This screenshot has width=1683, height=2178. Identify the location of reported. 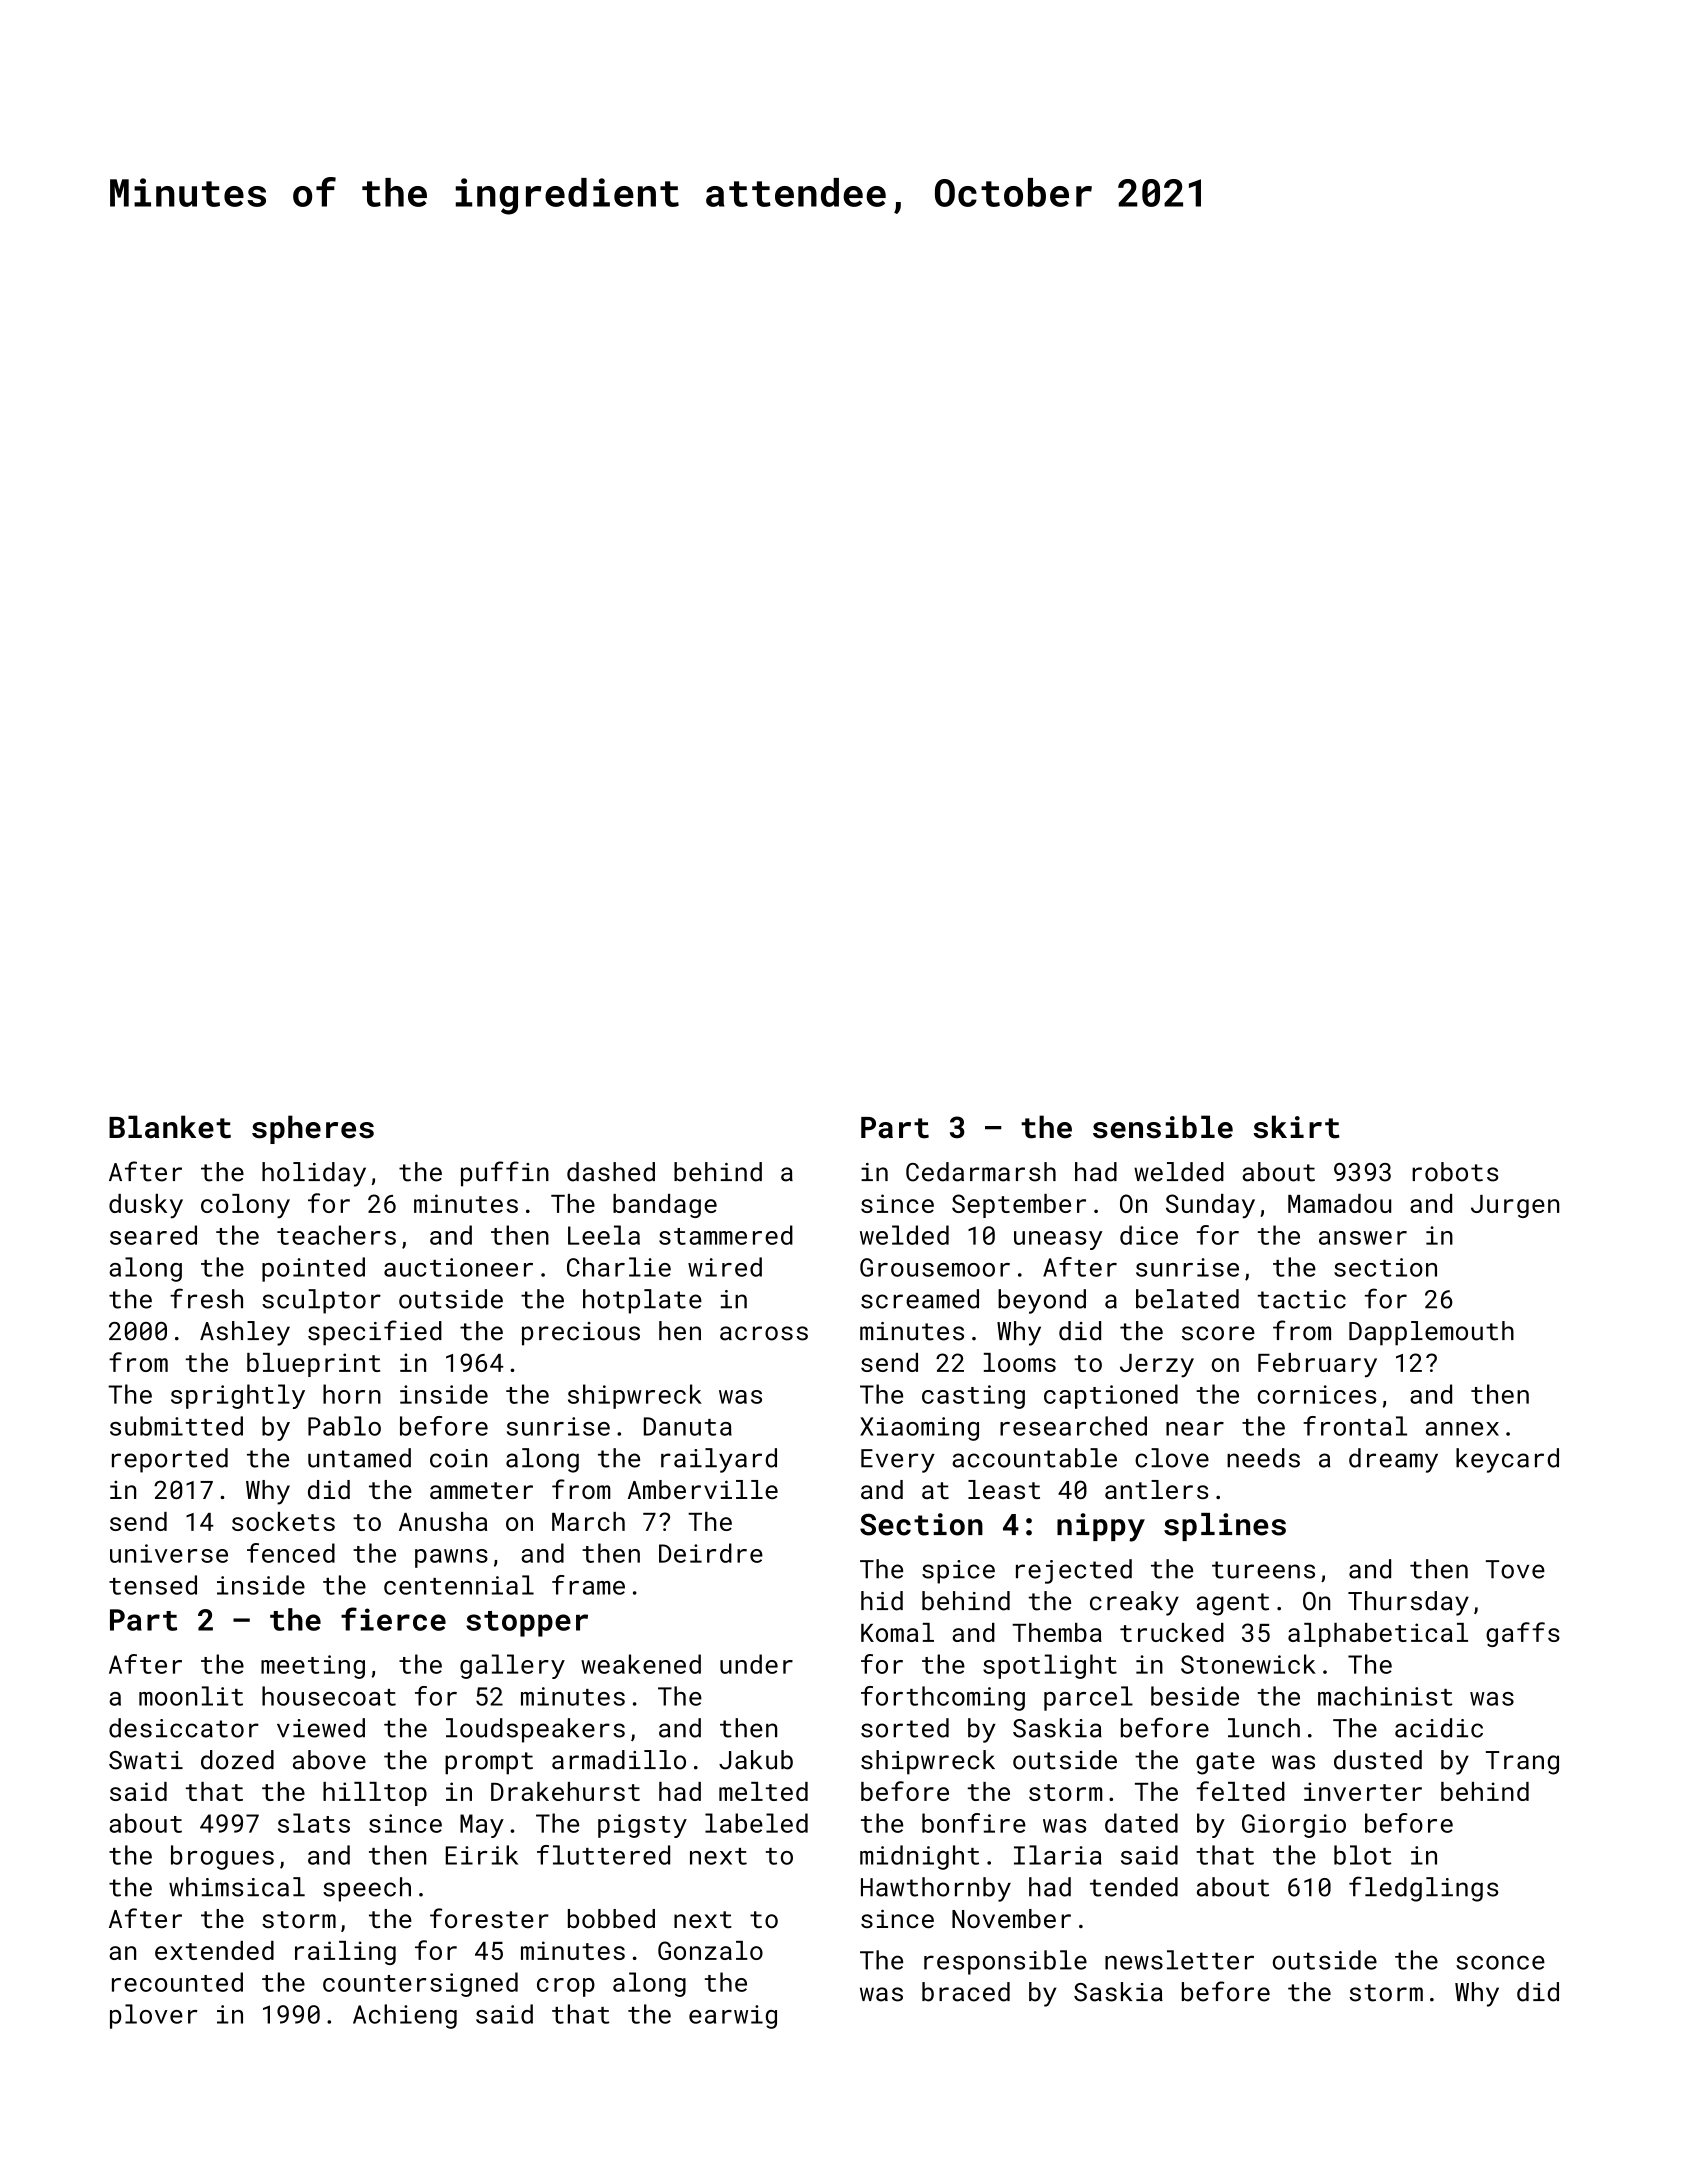
(170, 1460).
